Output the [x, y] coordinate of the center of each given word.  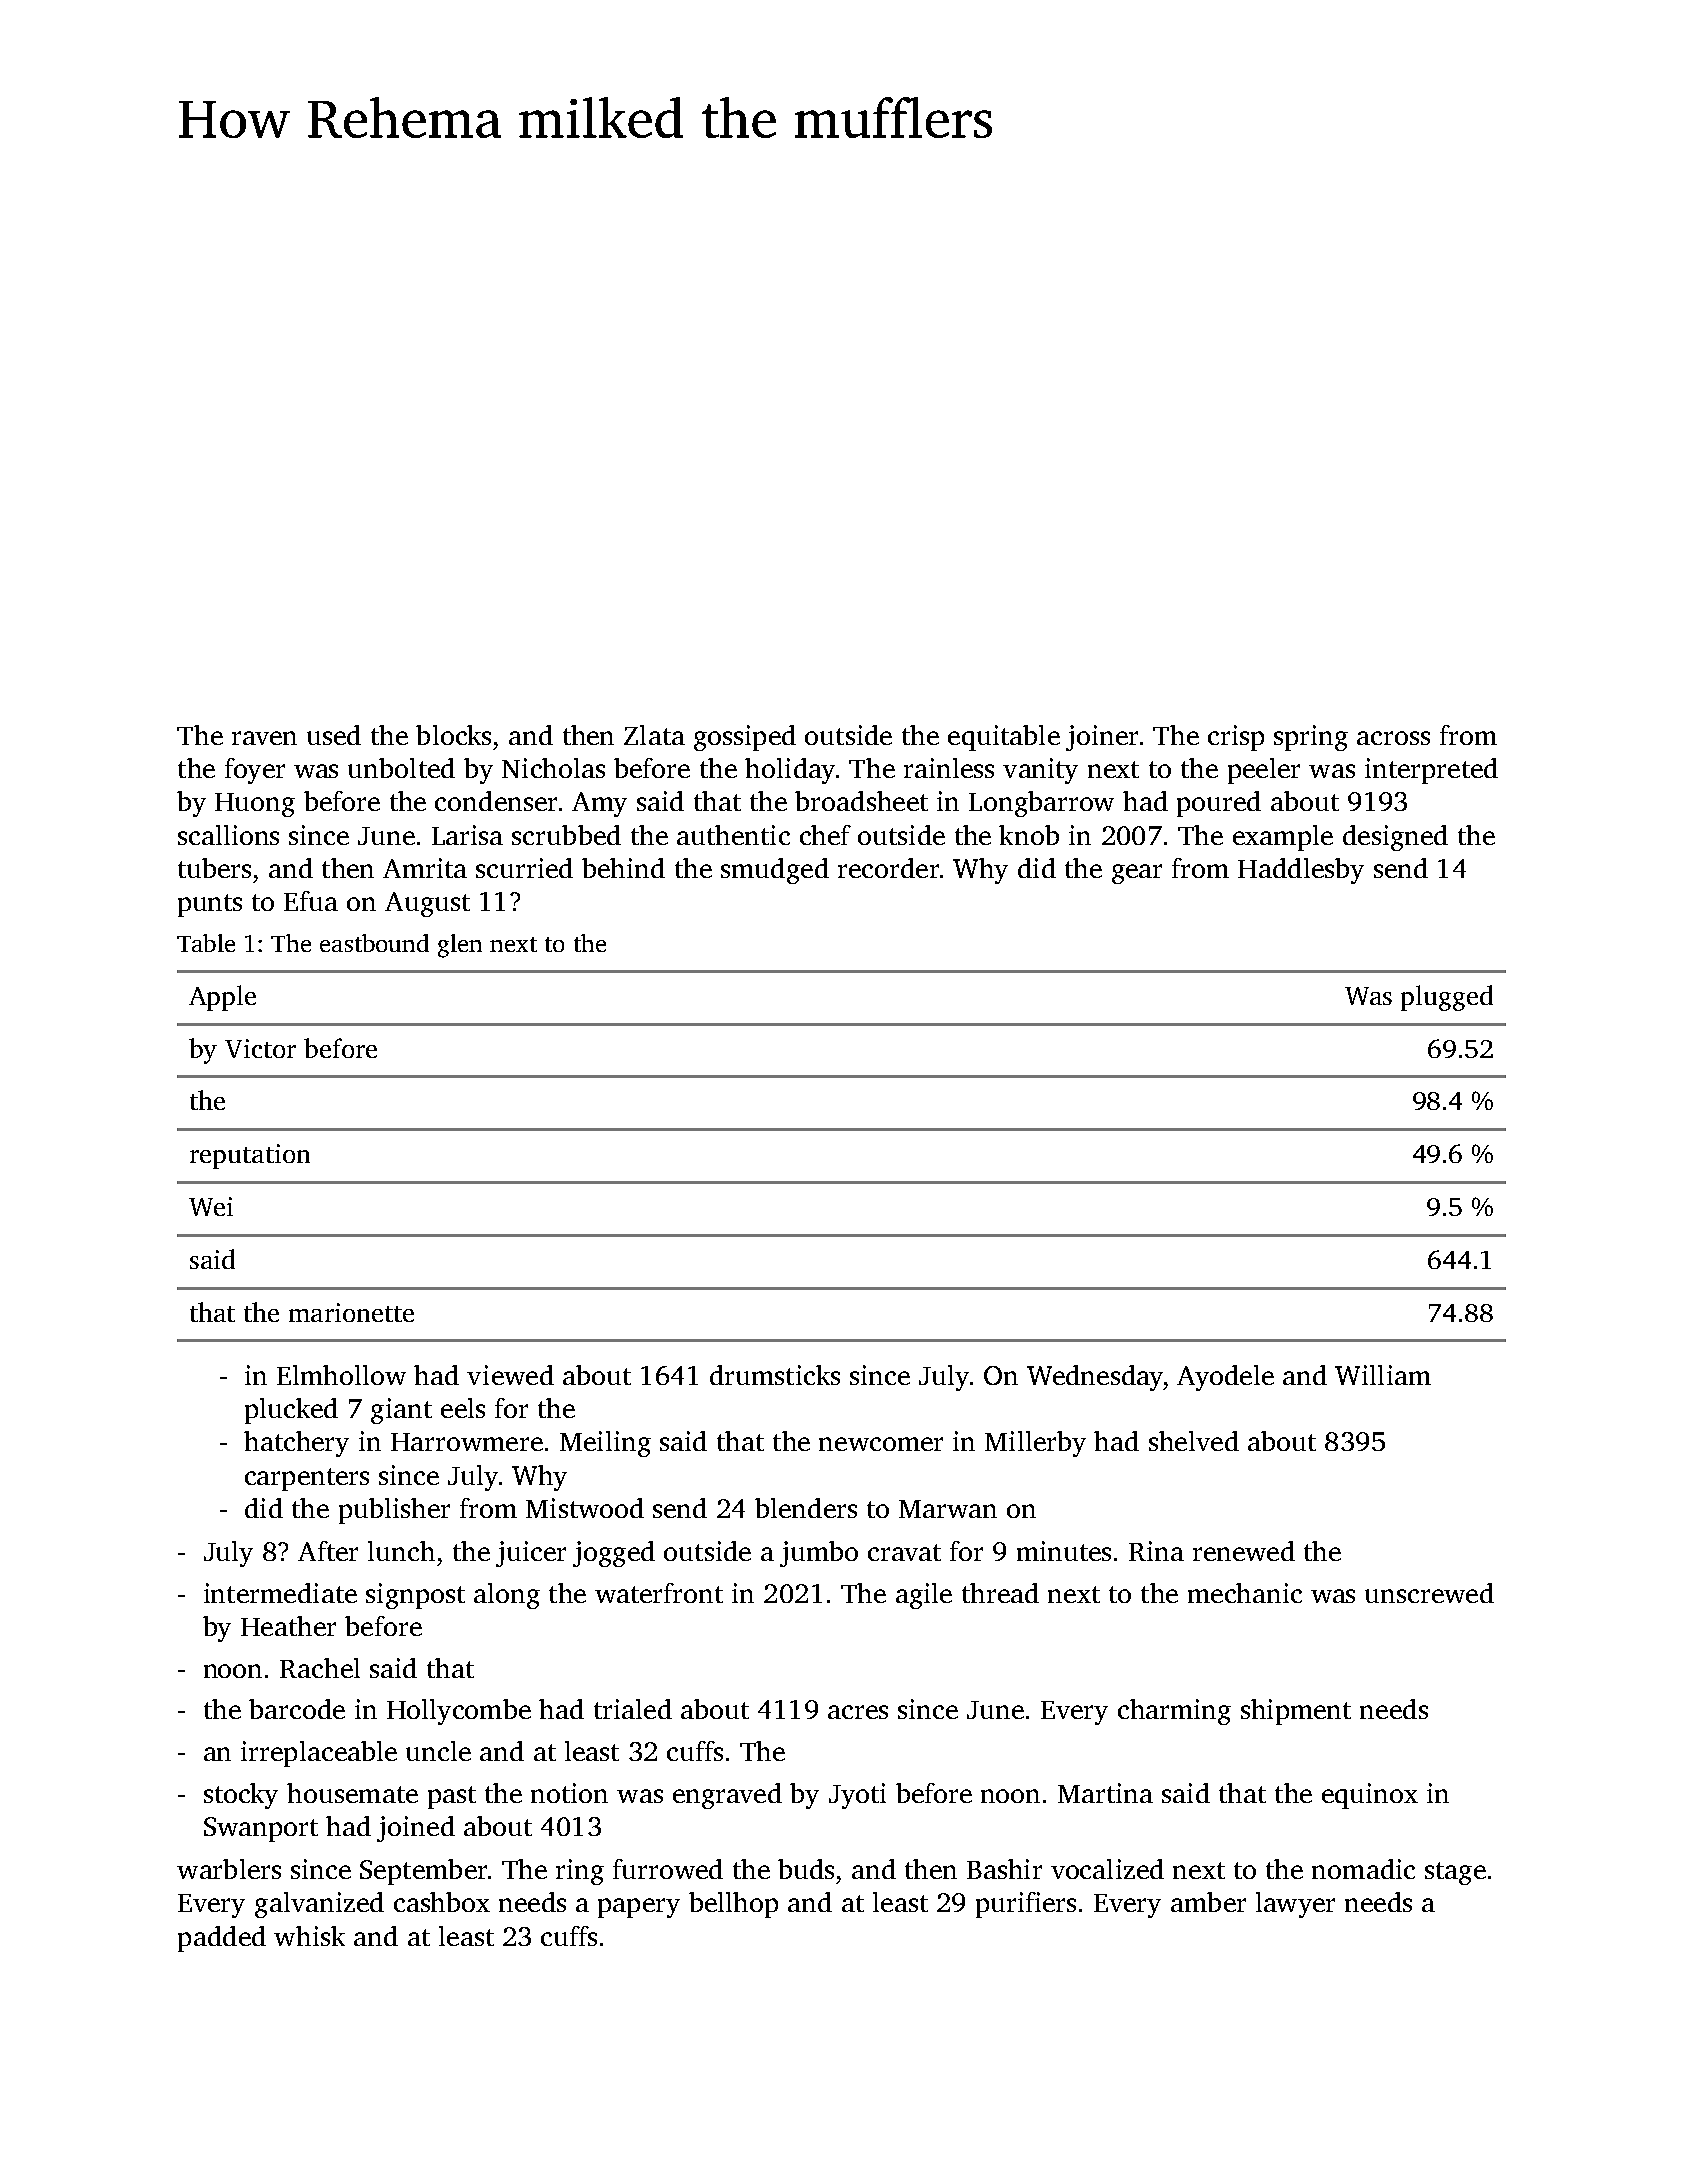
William [1383, 1375]
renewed [1244, 1551]
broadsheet [861, 801]
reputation [250, 1156]
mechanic [1245, 1593]
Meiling [605, 1444]
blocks [453, 735]
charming [1174, 1712]
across [1393, 738]
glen [460, 946]
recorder [888, 868]
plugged [1447, 998]
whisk [309, 1936]
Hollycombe [459, 1712]
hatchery [296, 1444]
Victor [260, 1048]
